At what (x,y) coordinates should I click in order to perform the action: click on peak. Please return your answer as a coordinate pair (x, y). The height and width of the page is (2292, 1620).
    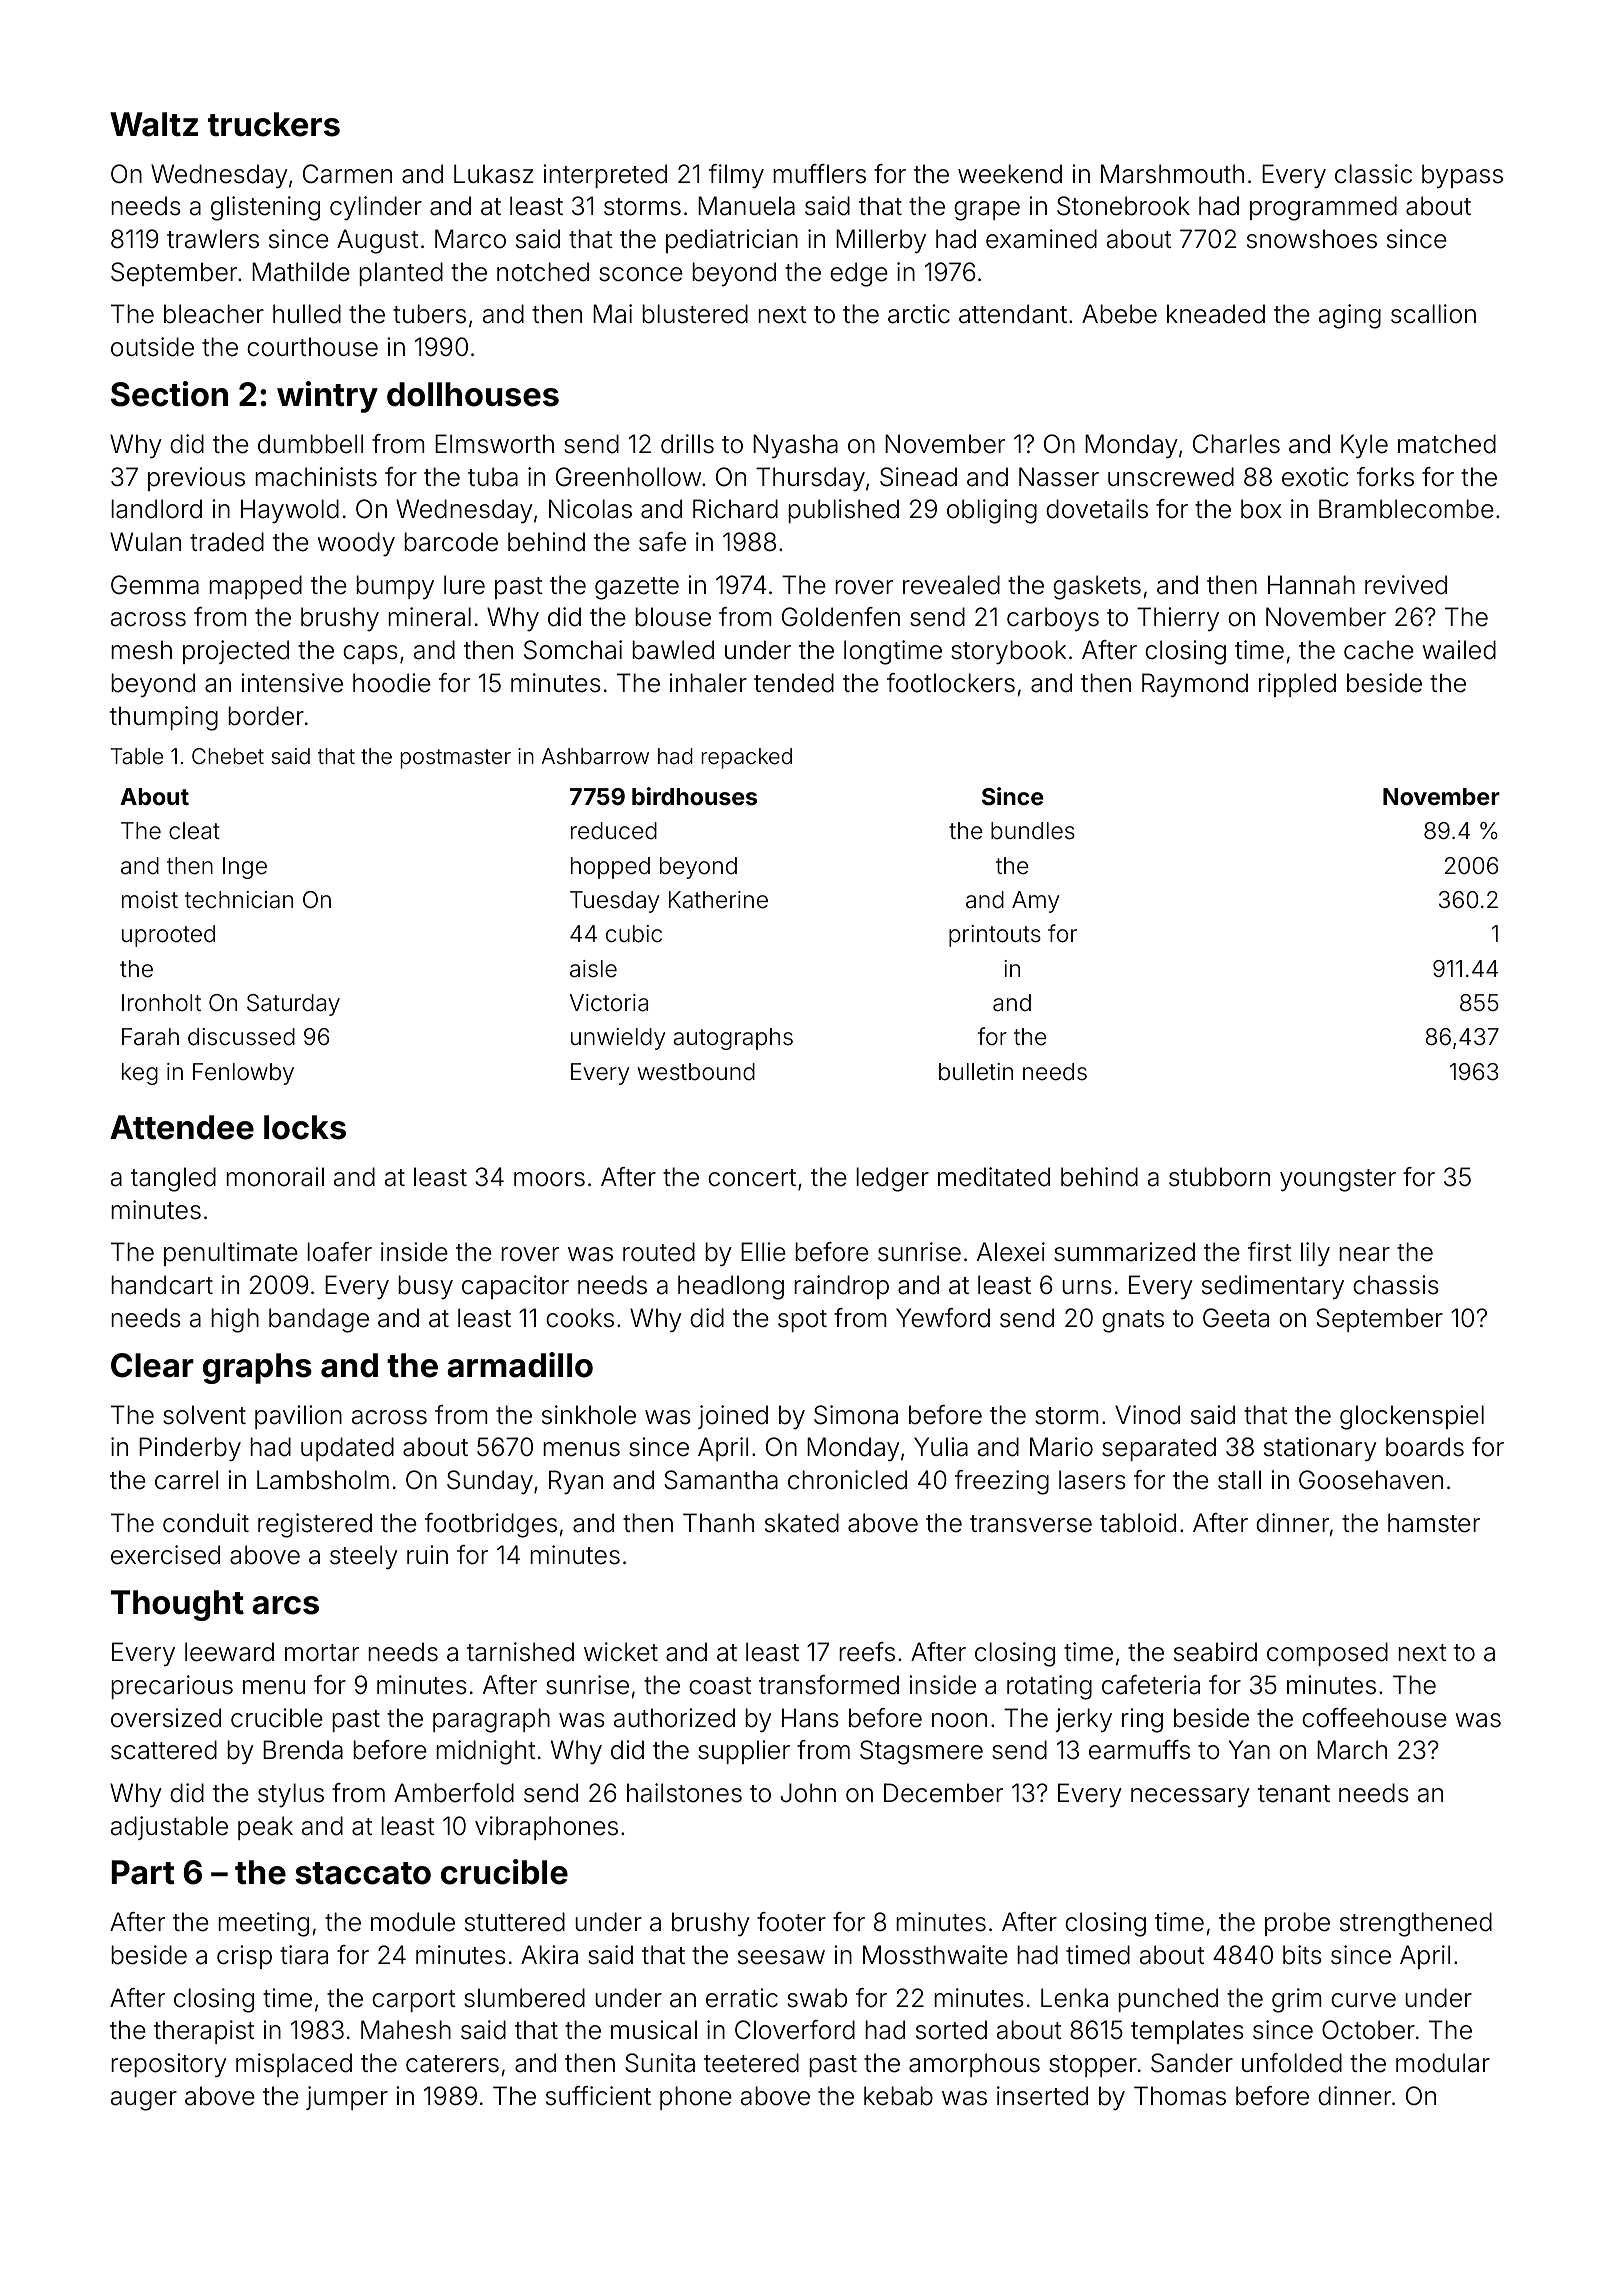
    Looking at the image, I should click on (265, 1828).
